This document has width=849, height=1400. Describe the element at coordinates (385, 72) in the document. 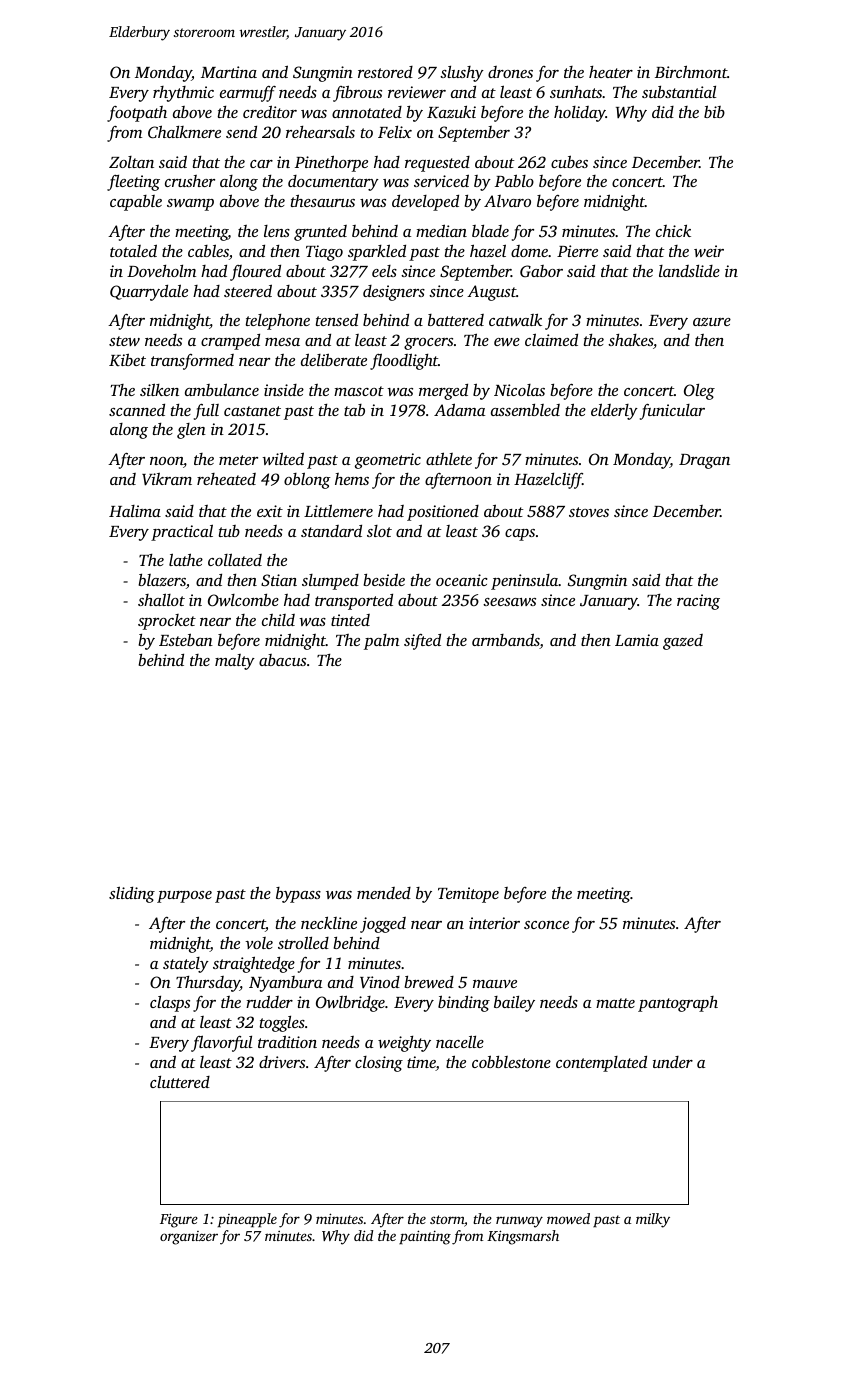

I see `restored` at that location.
